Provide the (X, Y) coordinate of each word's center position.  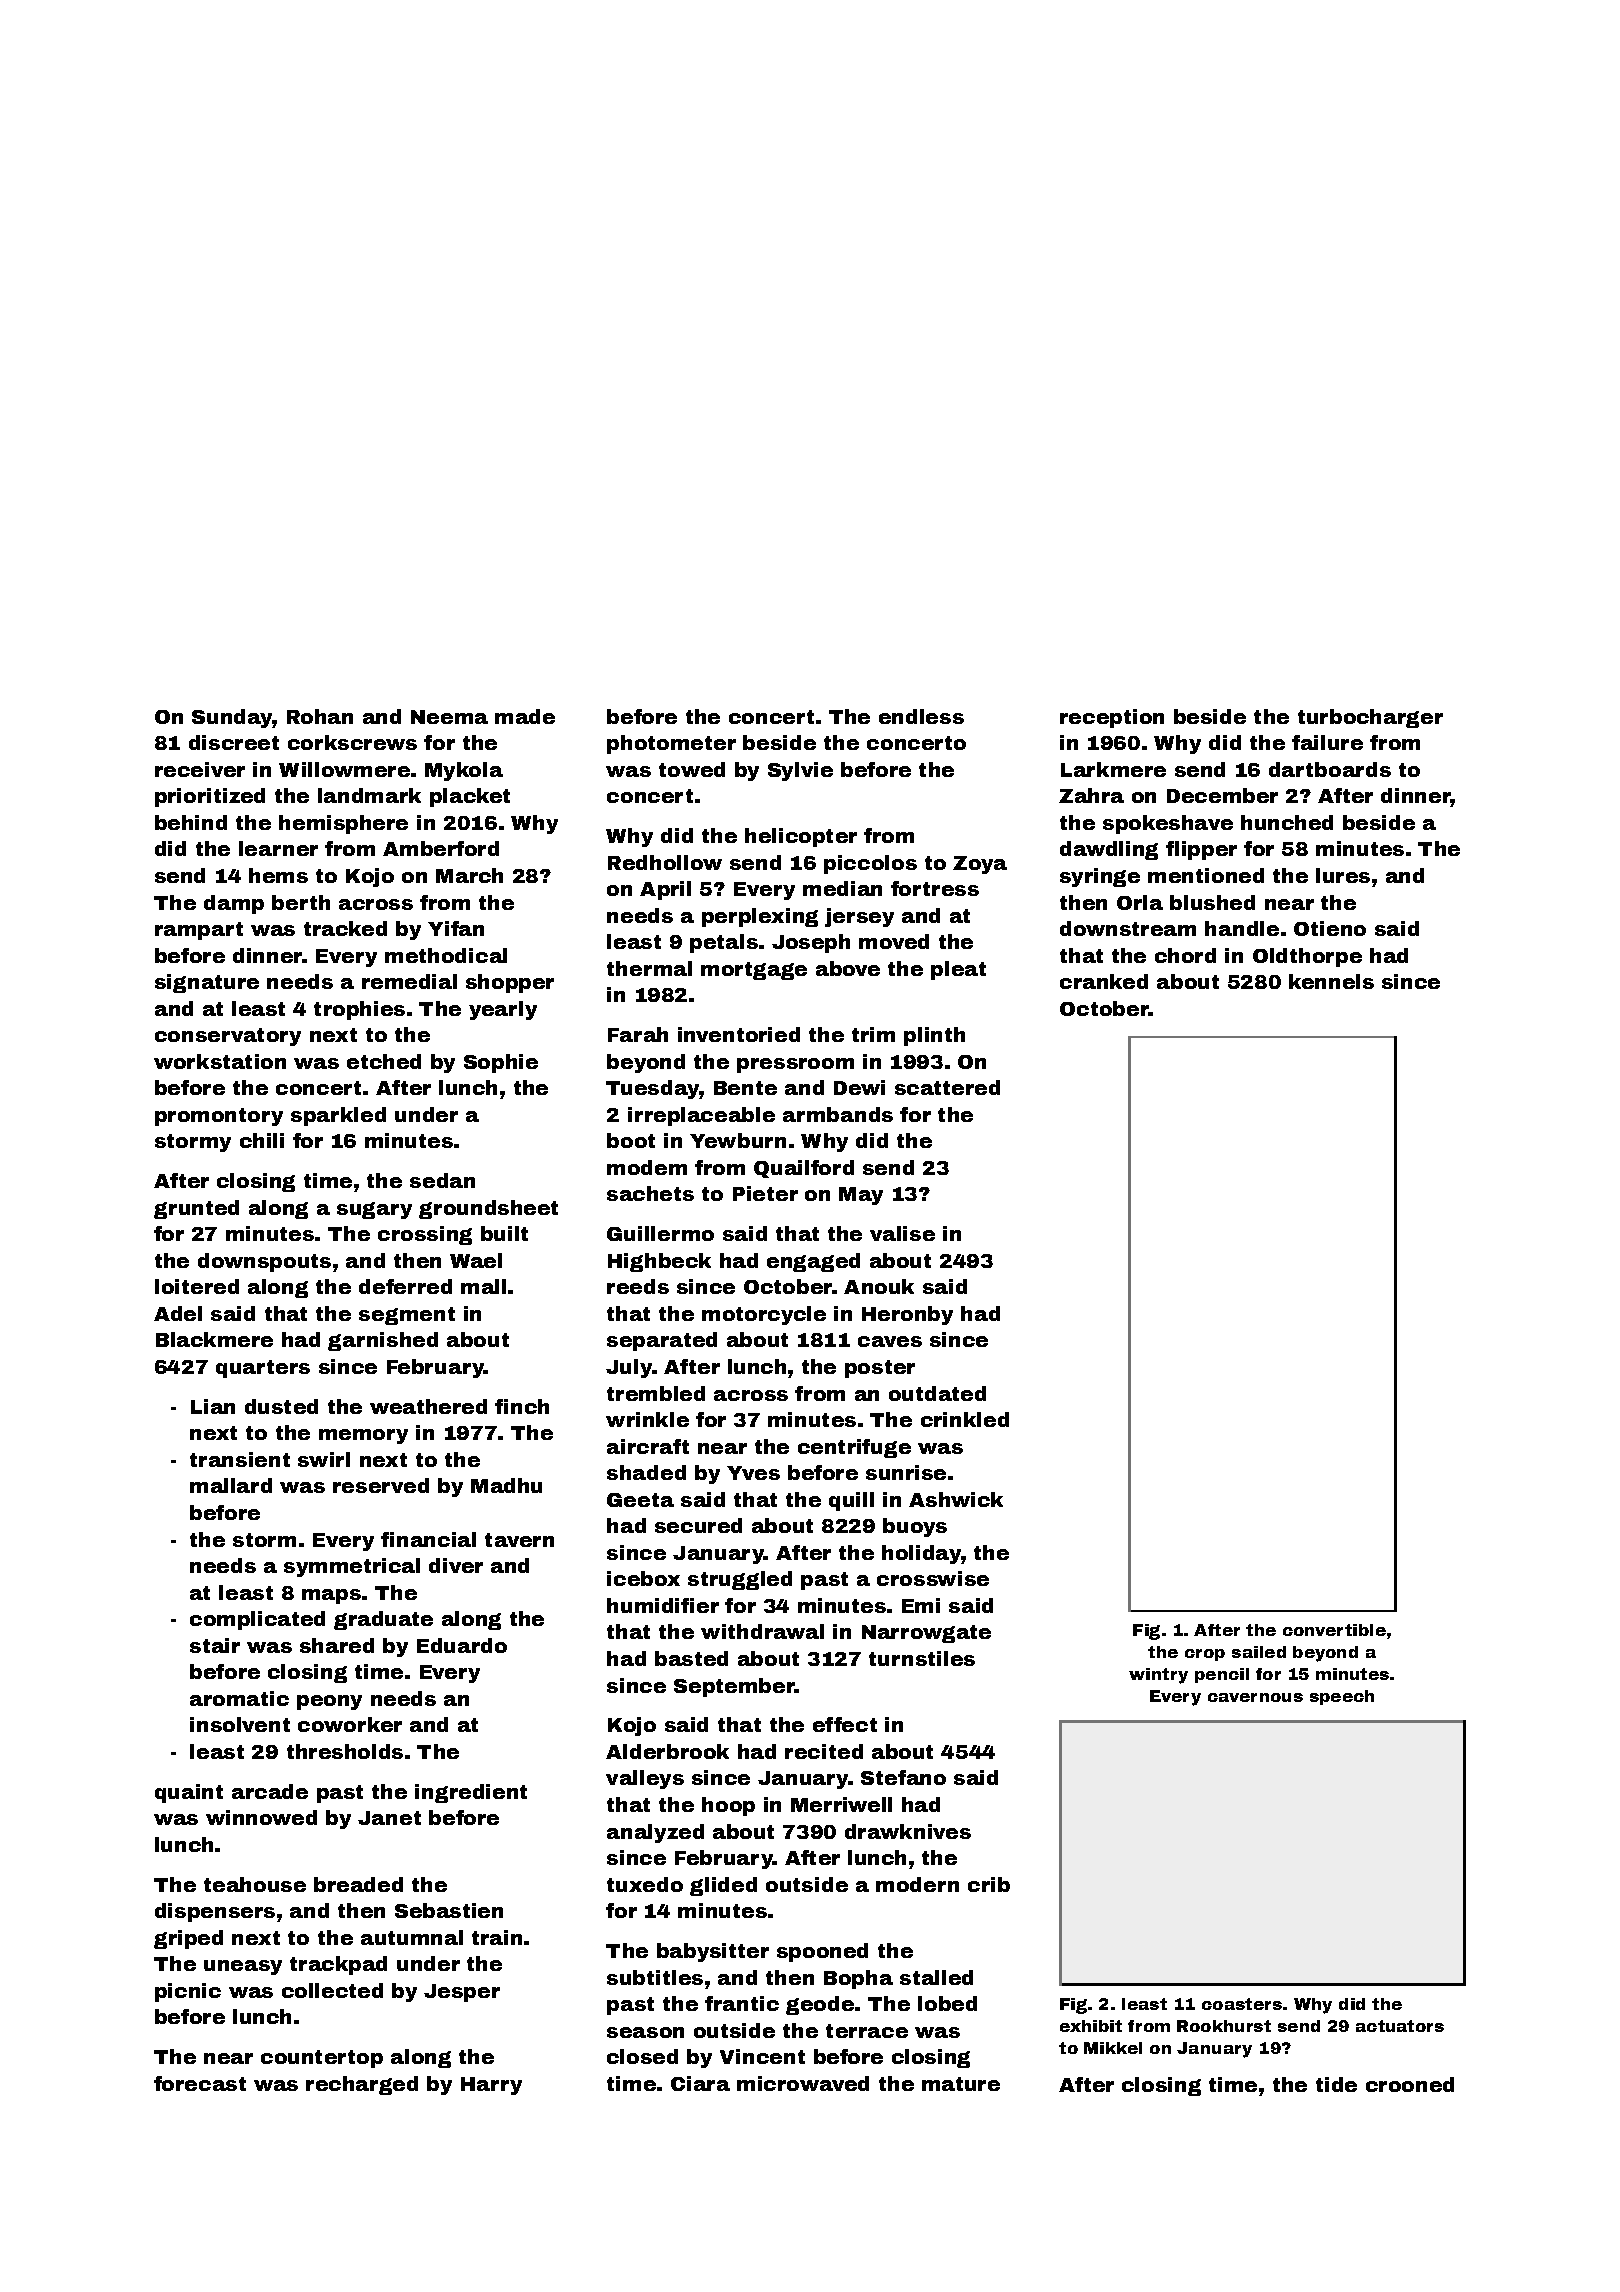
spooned (822, 1952)
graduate (383, 1620)
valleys (645, 1779)
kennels (1331, 981)
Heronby (907, 1315)
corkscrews (352, 742)
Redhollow (665, 862)
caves (890, 1341)
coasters (1242, 2004)
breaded (358, 1884)
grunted (196, 1209)
